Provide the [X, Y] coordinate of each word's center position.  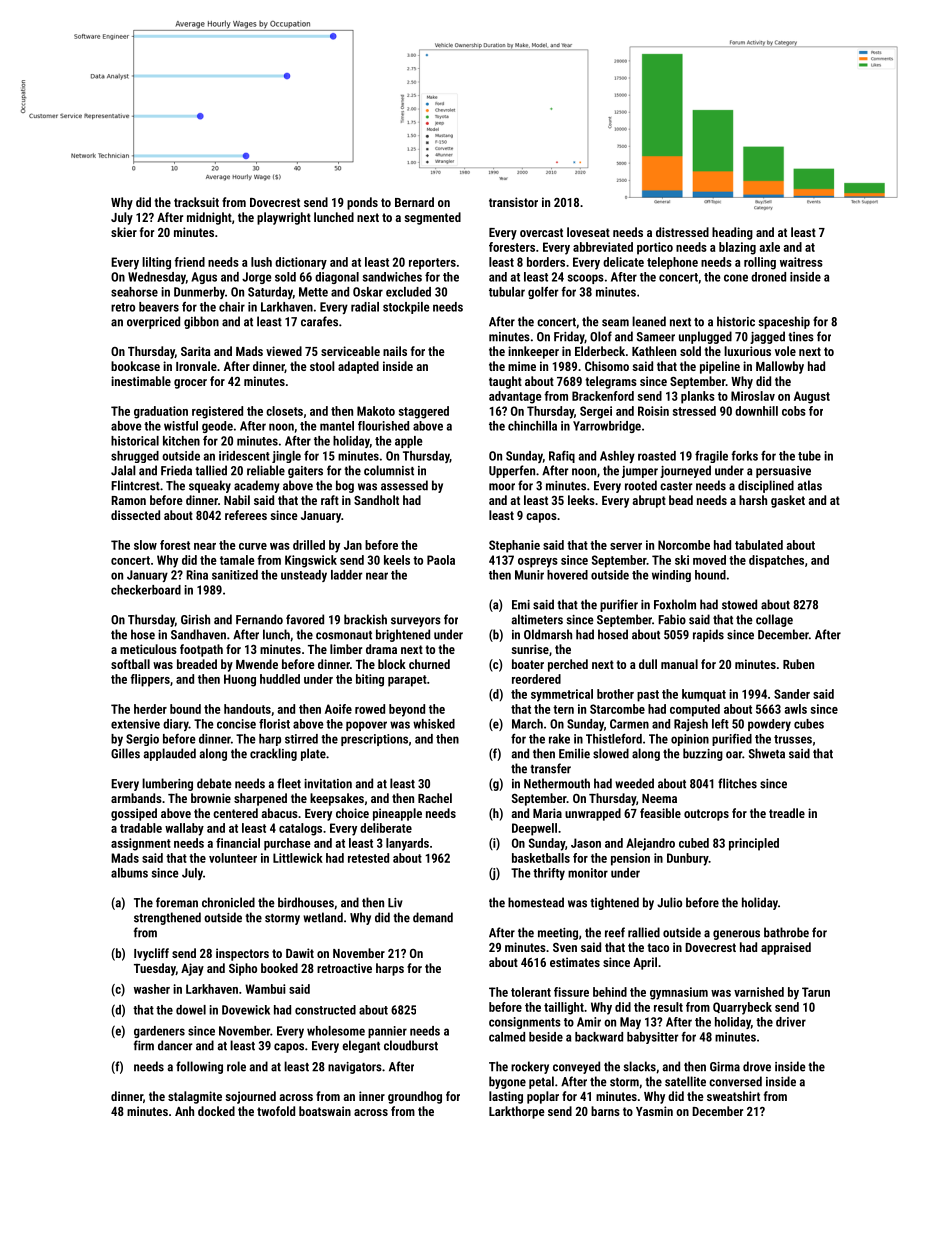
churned [429, 664]
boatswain [325, 1111]
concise [236, 724]
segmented [432, 218]
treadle [787, 813]
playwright [284, 218]
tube [809, 456]
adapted [358, 367]
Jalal [123, 470]
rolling [760, 263]
